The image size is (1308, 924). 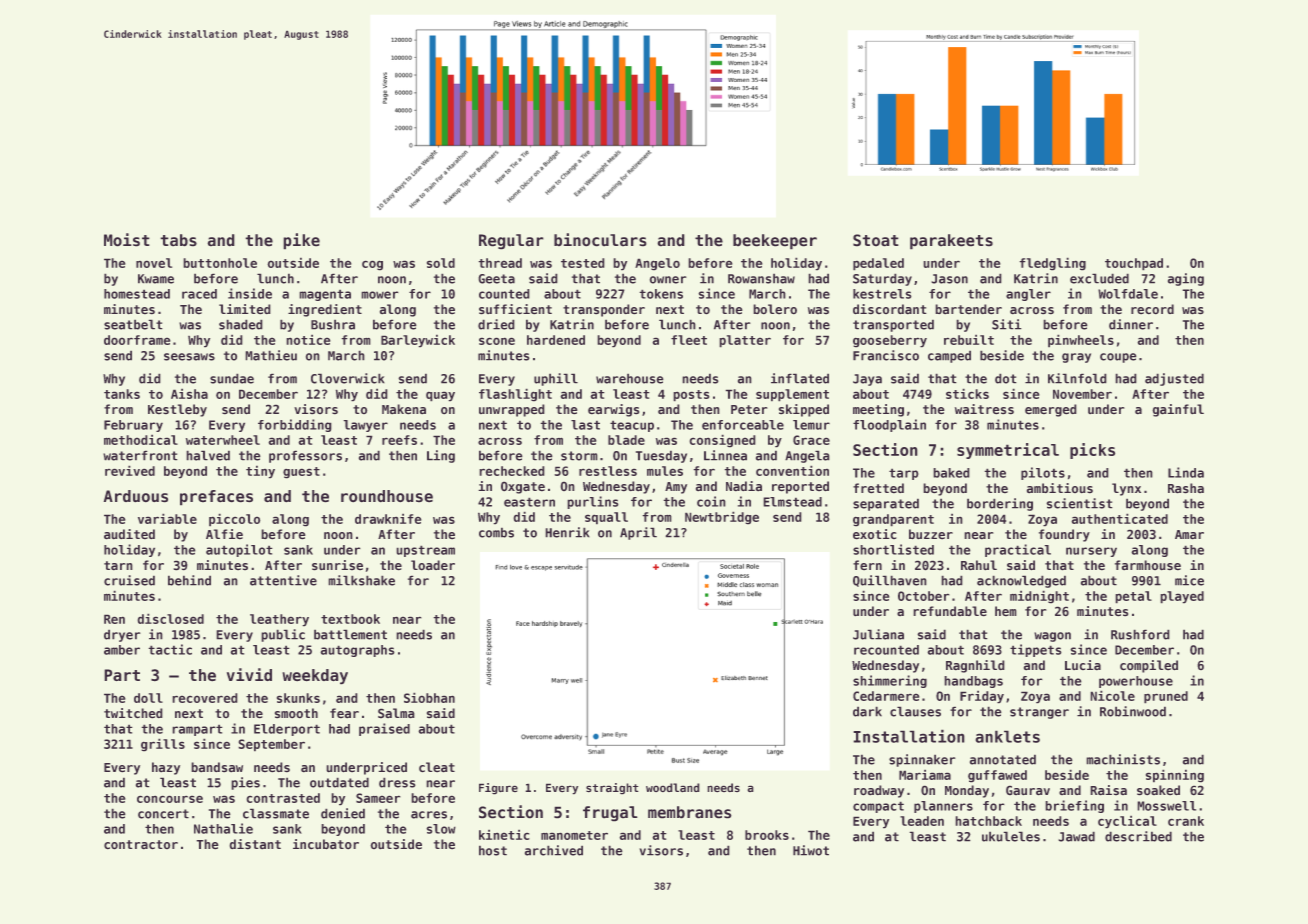 What do you see at coordinates (612, 789) in the screenshot?
I see `straight` at bounding box center [612, 789].
